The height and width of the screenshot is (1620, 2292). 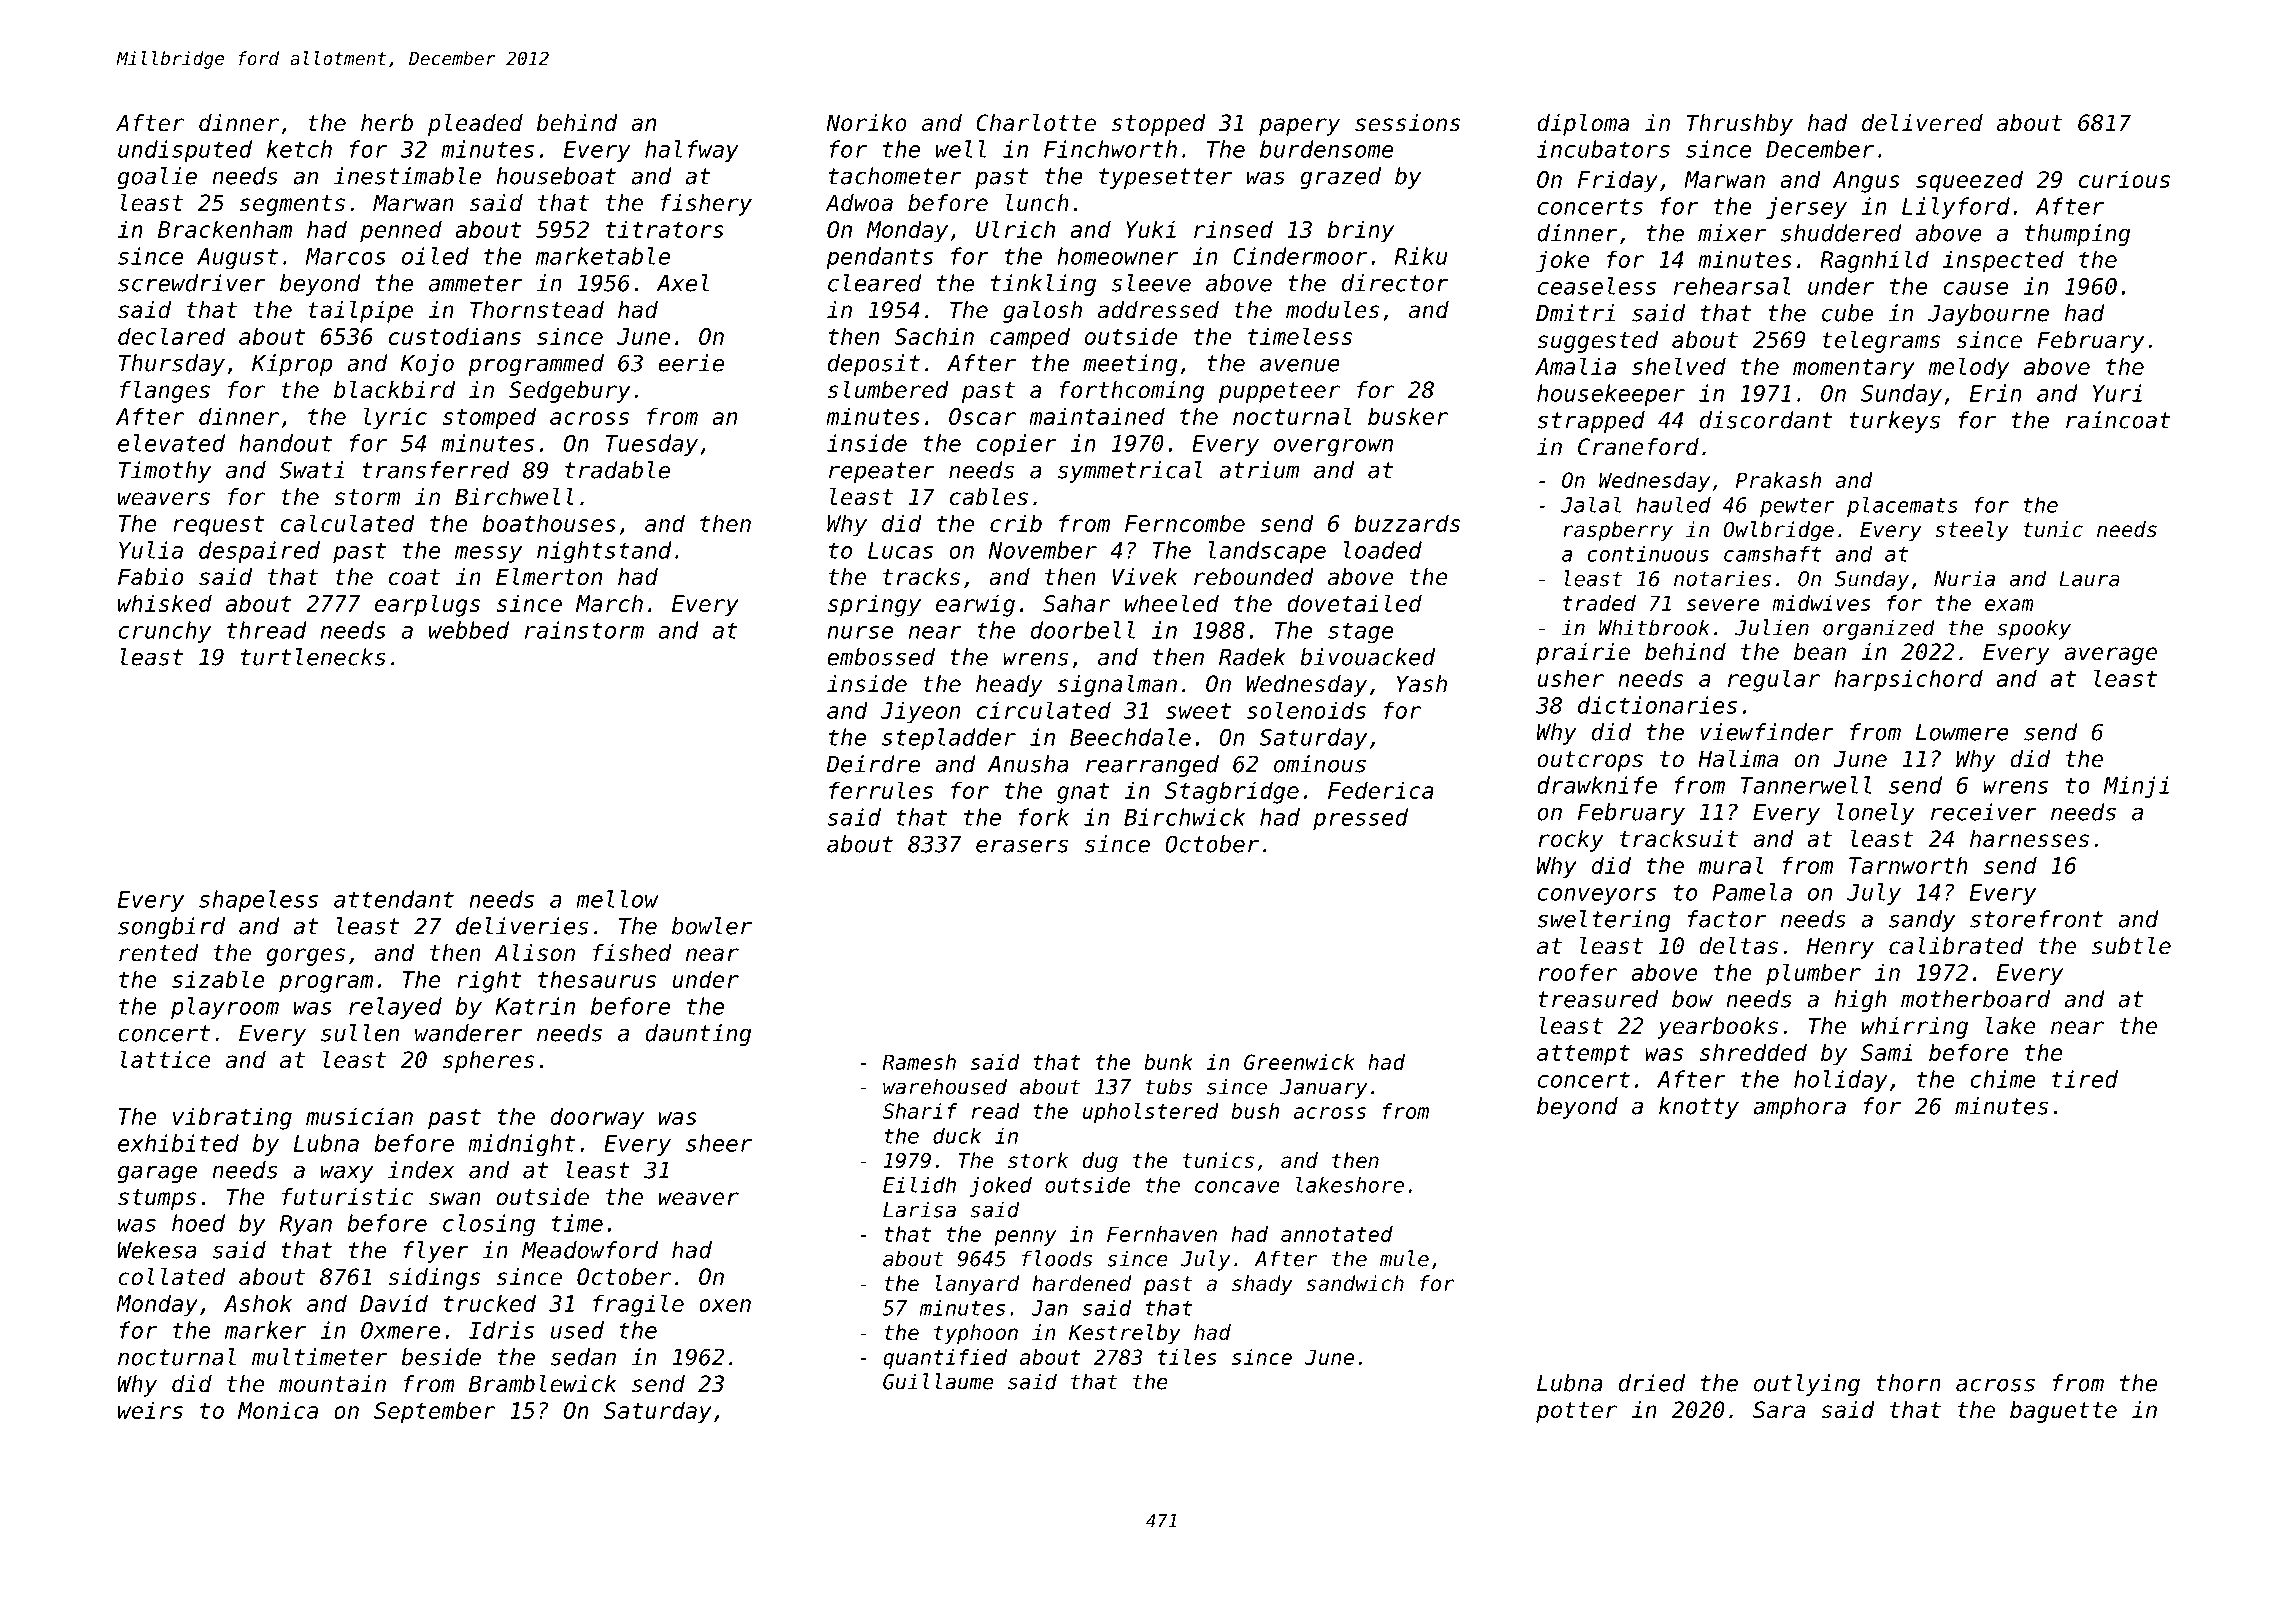 I want to click on Monica, so click(x=278, y=1410).
